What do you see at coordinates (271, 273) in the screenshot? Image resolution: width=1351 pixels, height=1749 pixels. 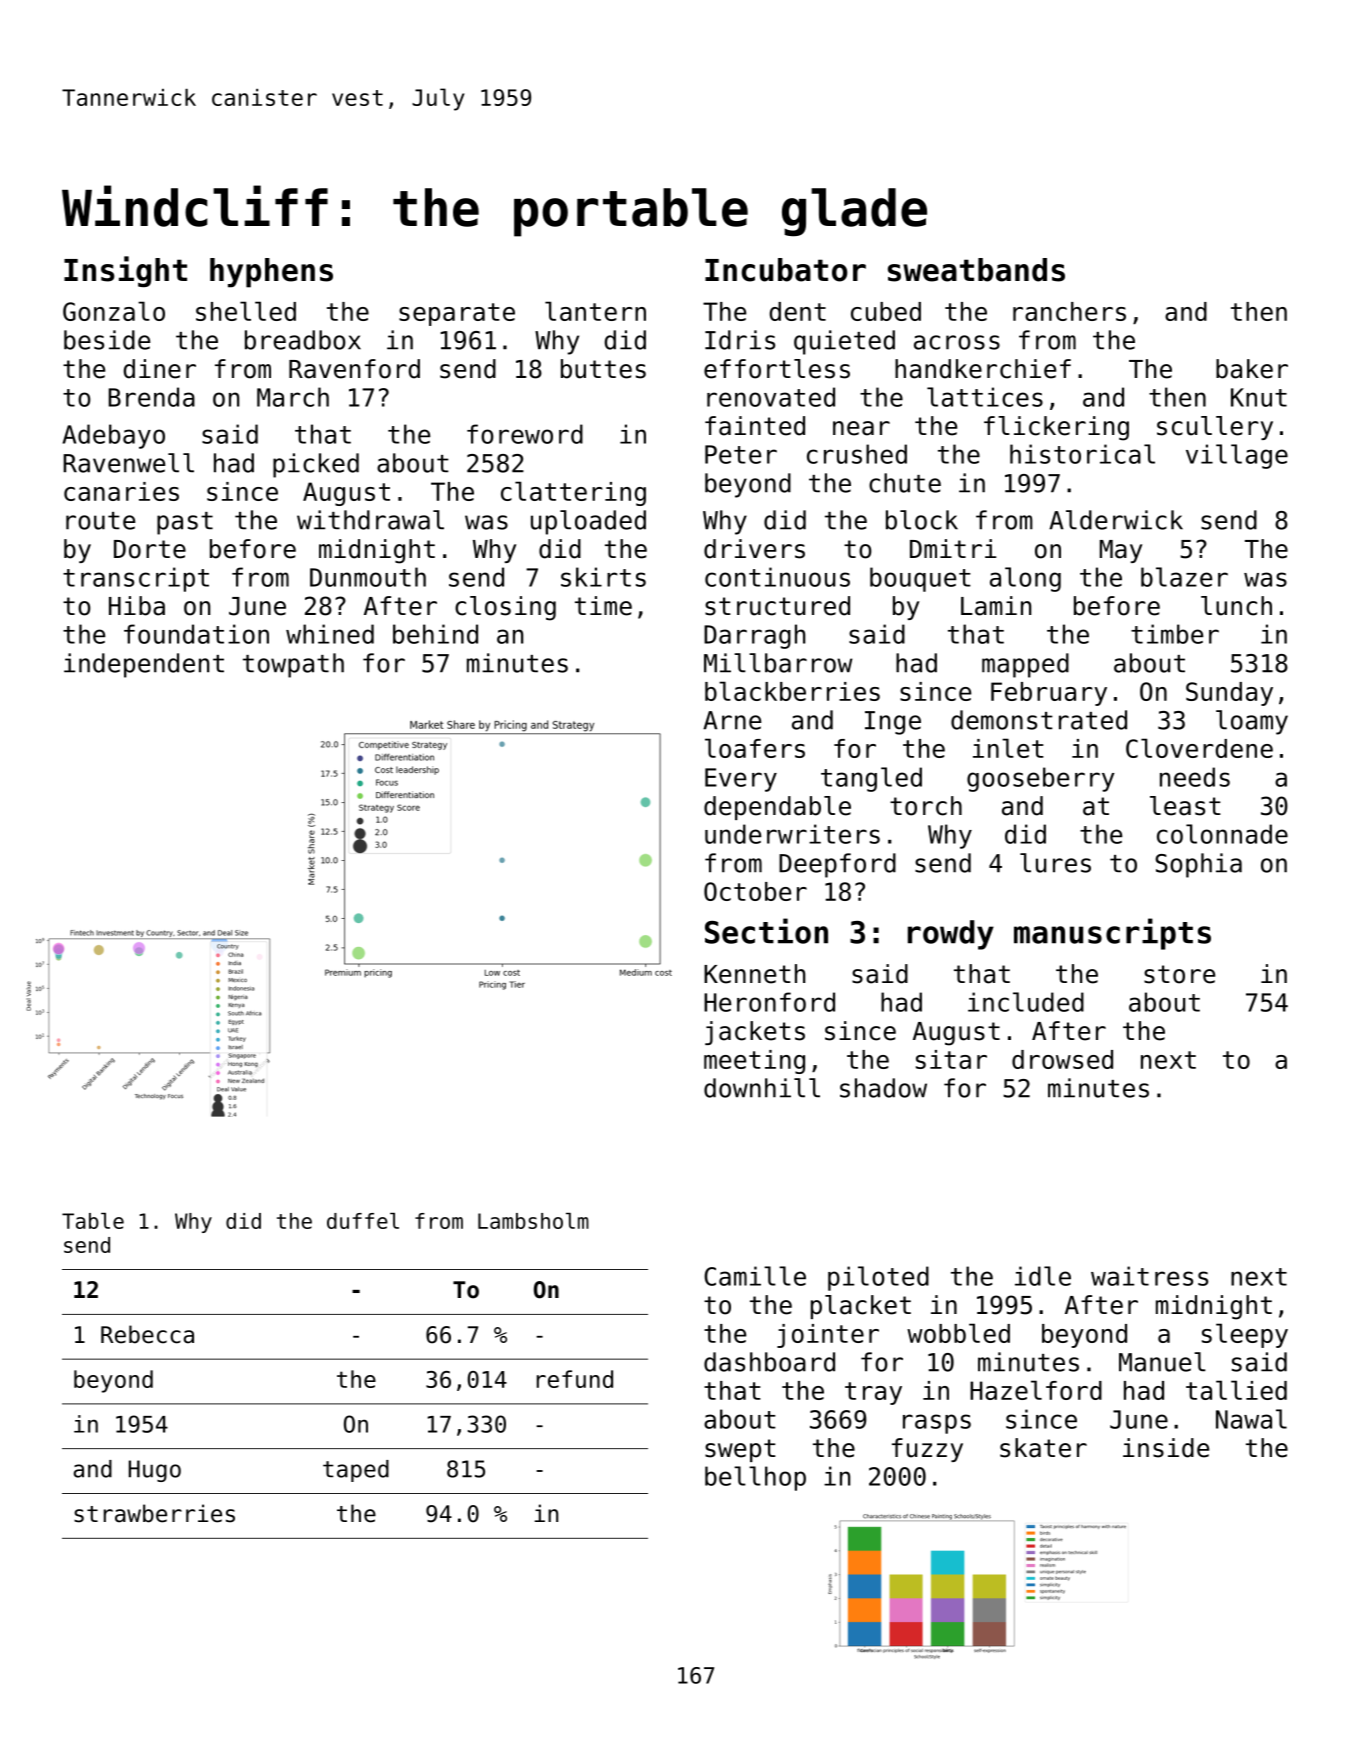 I see `hyphens` at bounding box center [271, 273].
